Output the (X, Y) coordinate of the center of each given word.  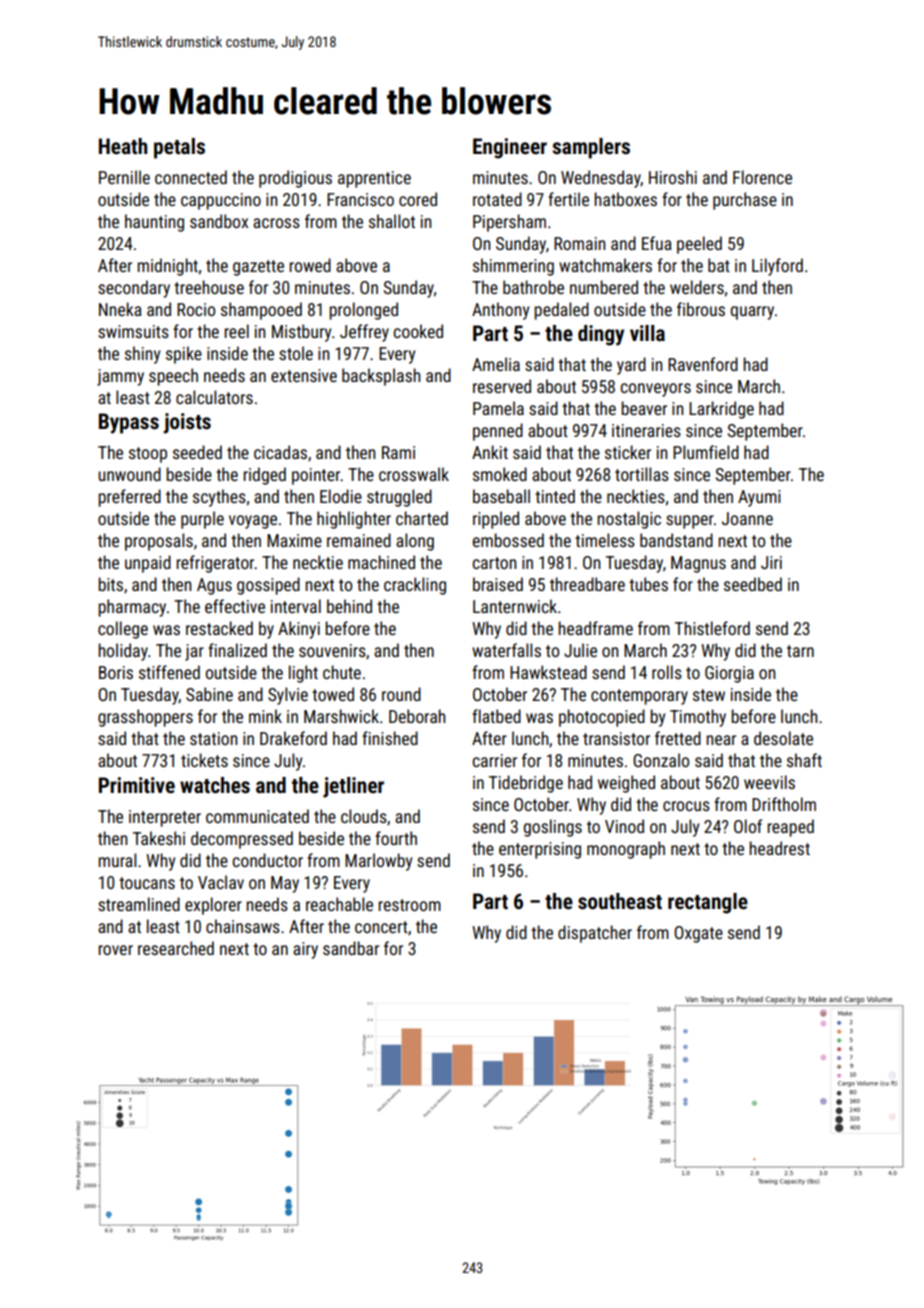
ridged (264, 476)
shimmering (513, 267)
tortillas (642, 474)
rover (115, 950)
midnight (167, 267)
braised (498, 584)
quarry (752, 313)
